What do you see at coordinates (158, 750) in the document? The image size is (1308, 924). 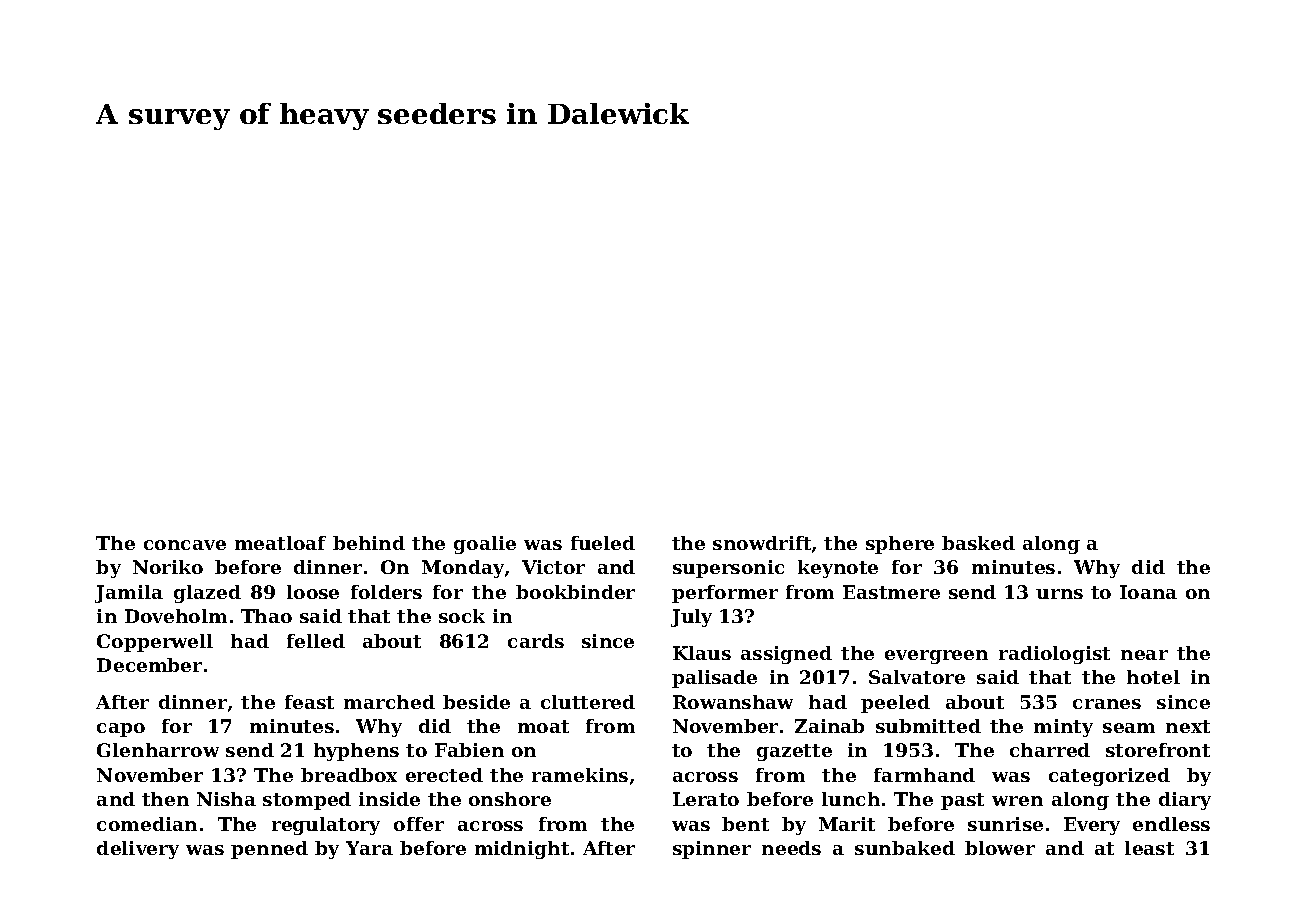 I see `Glenharrow` at bounding box center [158, 750].
